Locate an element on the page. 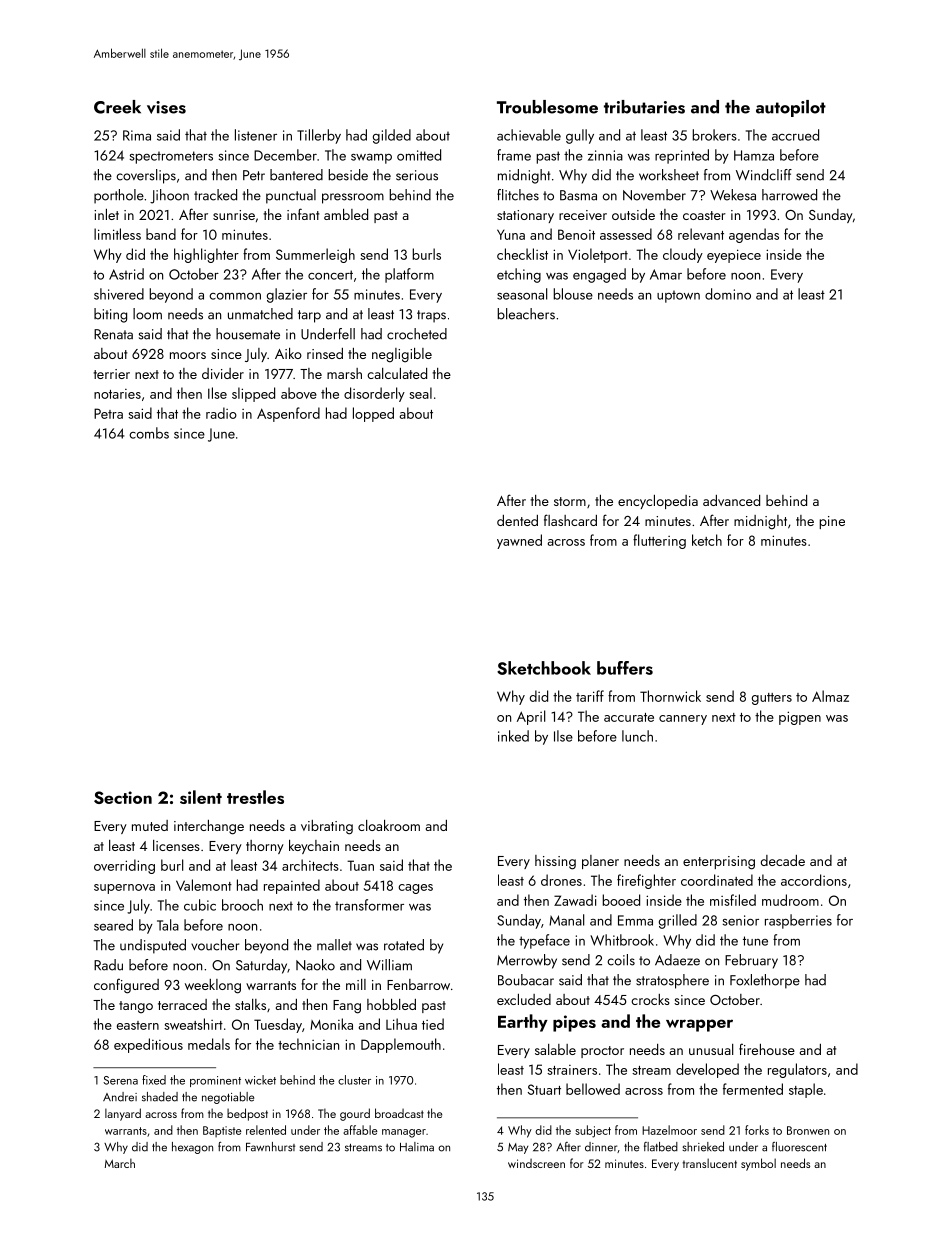 The width and height of the page is (952, 1233). combs is located at coordinates (149, 433).
